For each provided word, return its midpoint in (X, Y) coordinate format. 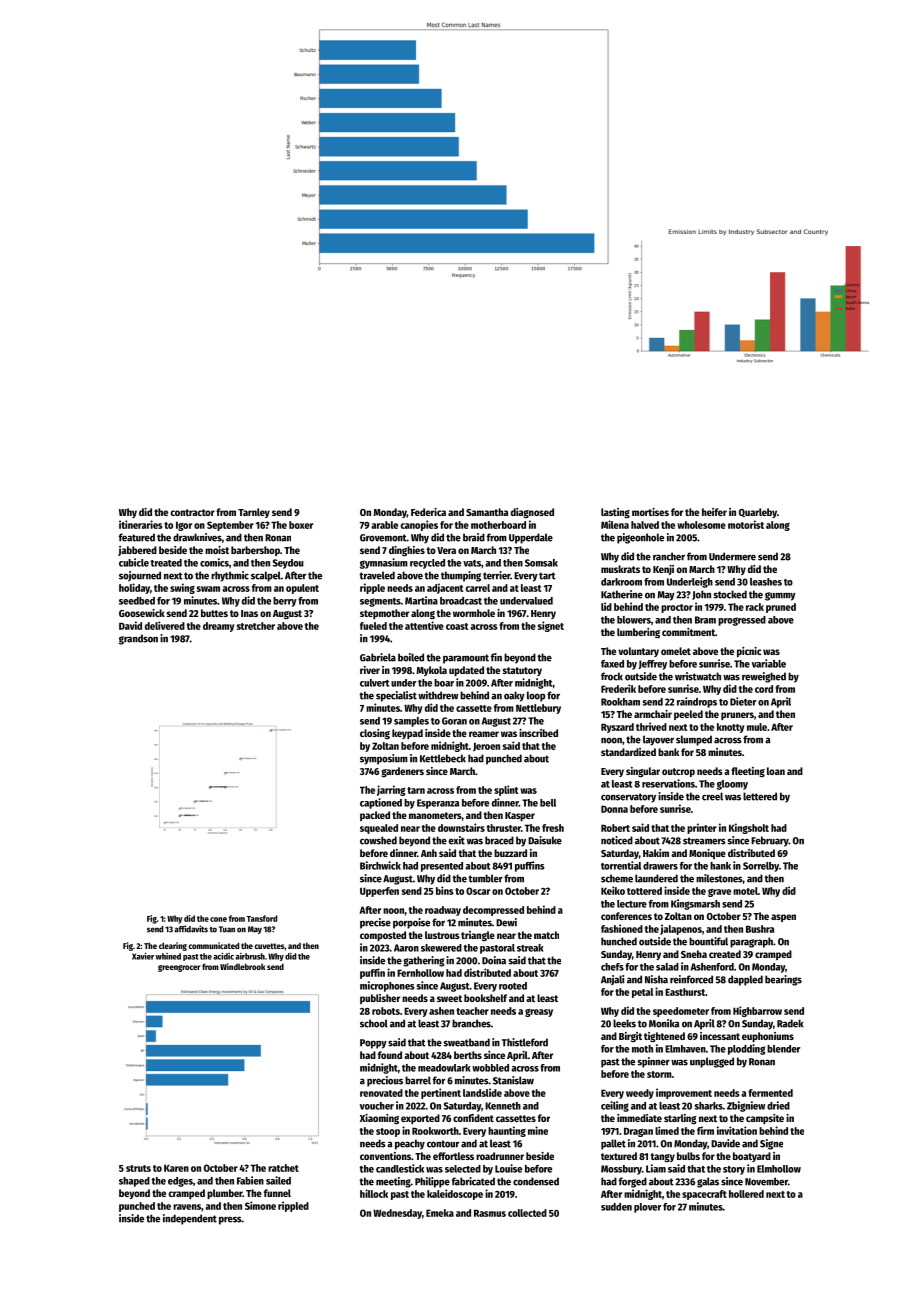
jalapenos (681, 929)
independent (190, 1219)
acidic (223, 956)
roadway (443, 911)
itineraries (141, 524)
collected (527, 1213)
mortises (650, 512)
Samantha (487, 512)
